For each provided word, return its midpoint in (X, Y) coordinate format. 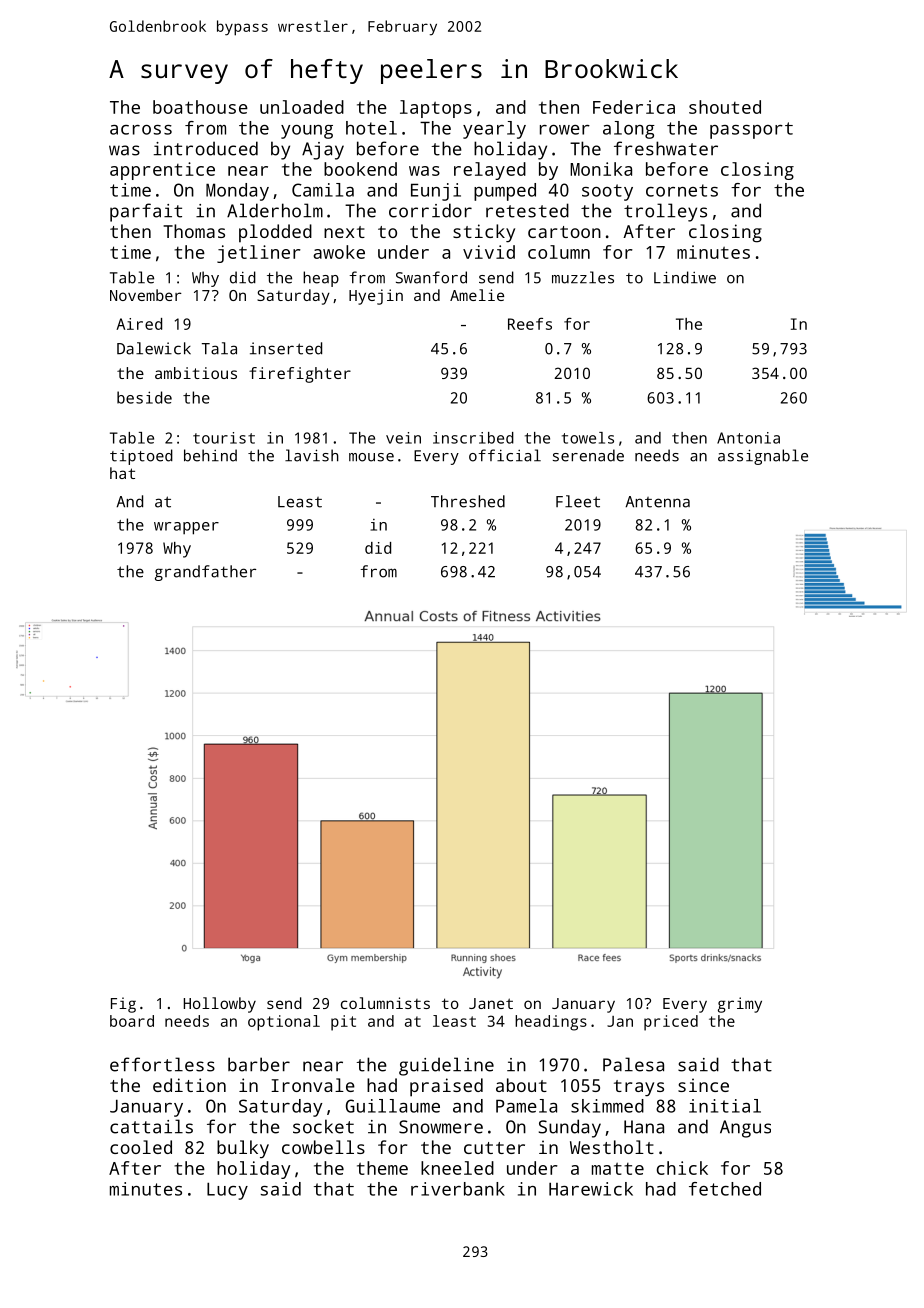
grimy (740, 1005)
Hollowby (220, 1005)
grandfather (205, 573)
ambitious (196, 373)
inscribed (473, 438)
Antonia (748, 438)
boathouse (200, 107)
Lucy (227, 1191)
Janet (491, 1003)
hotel (371, 128)
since (703, 1085)
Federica (634, 107)
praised (446, 1087)
